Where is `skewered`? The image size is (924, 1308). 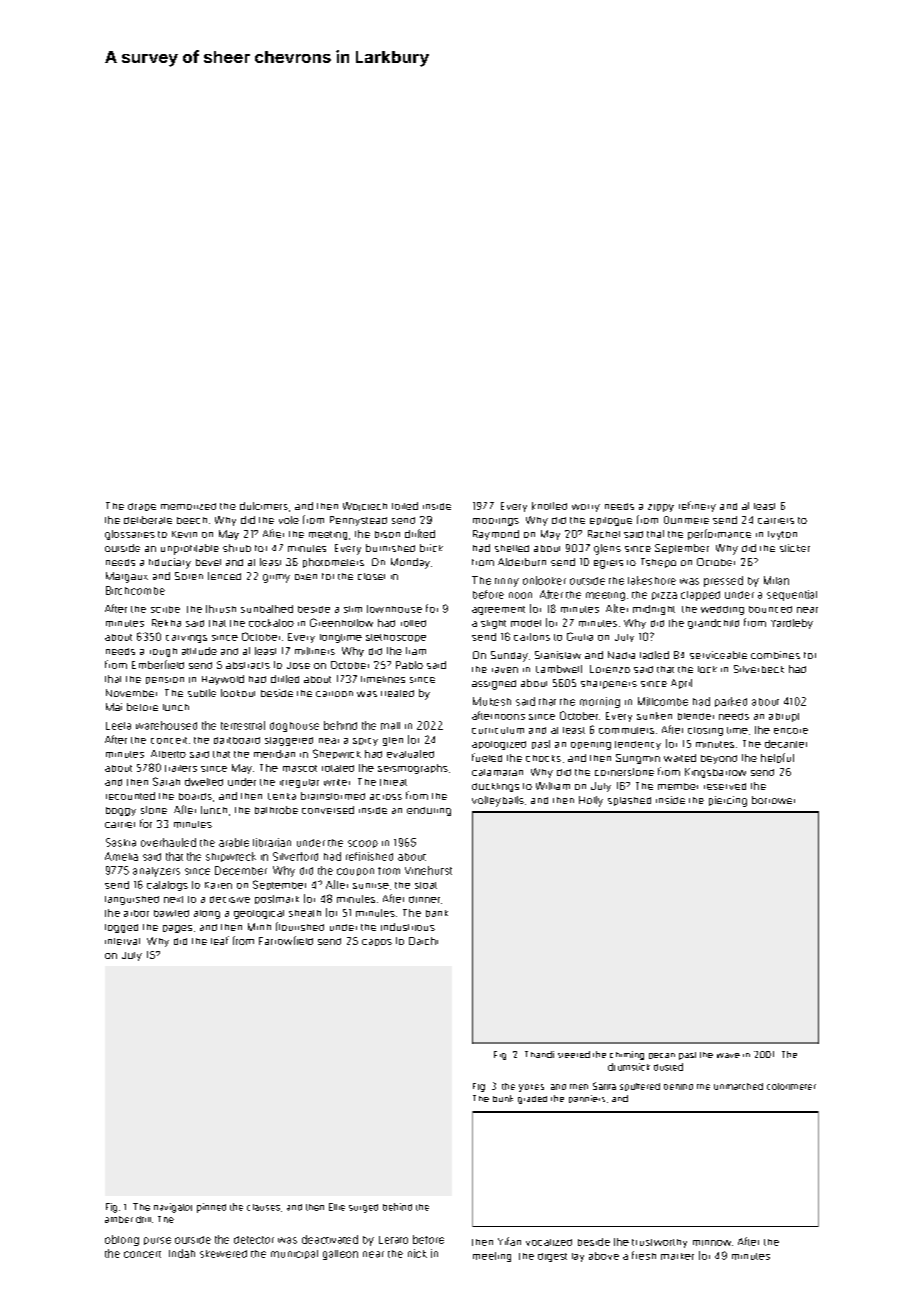
skewered is located at coordinates (223, 1254).
